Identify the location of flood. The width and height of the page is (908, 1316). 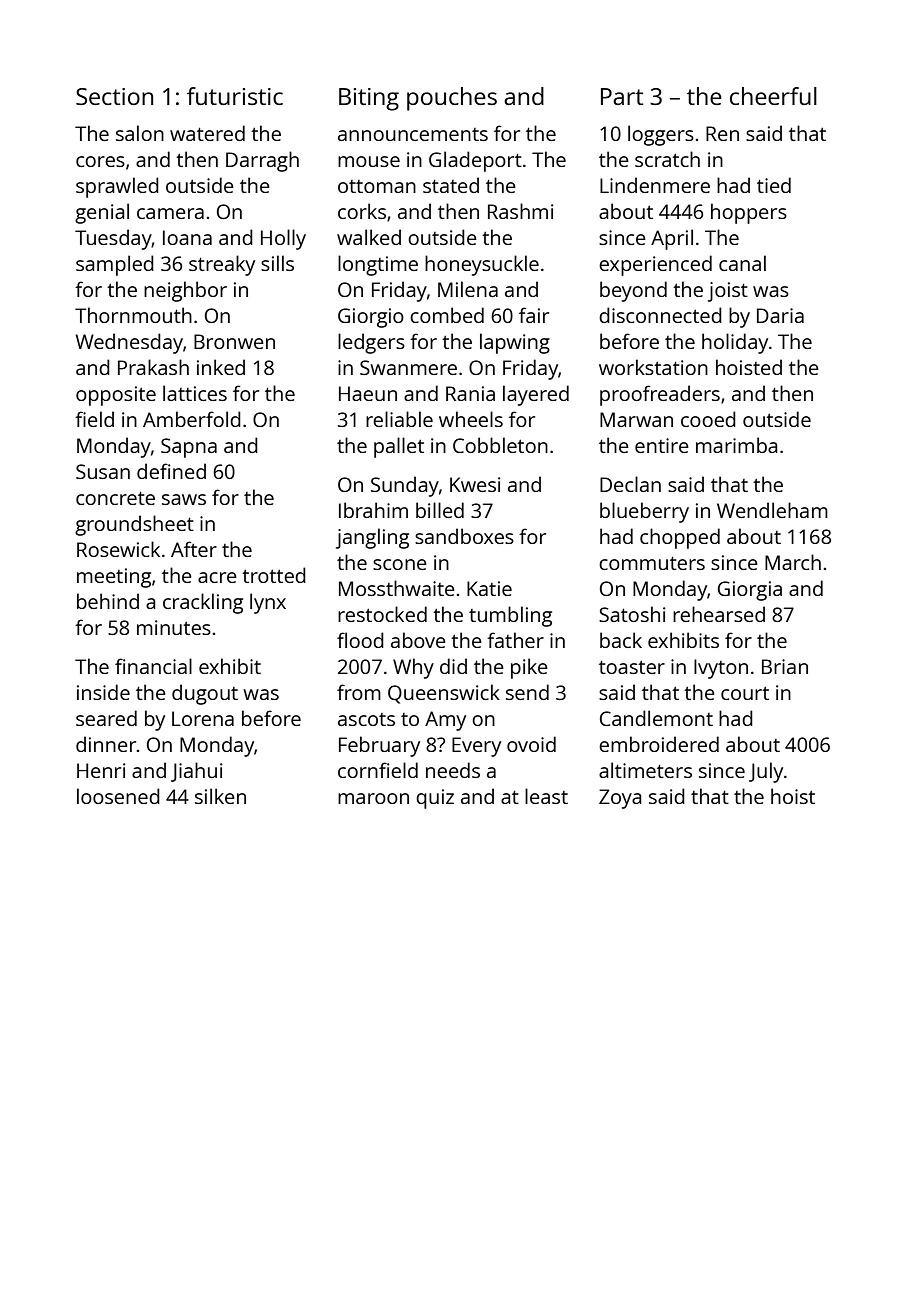
(360, 640).
